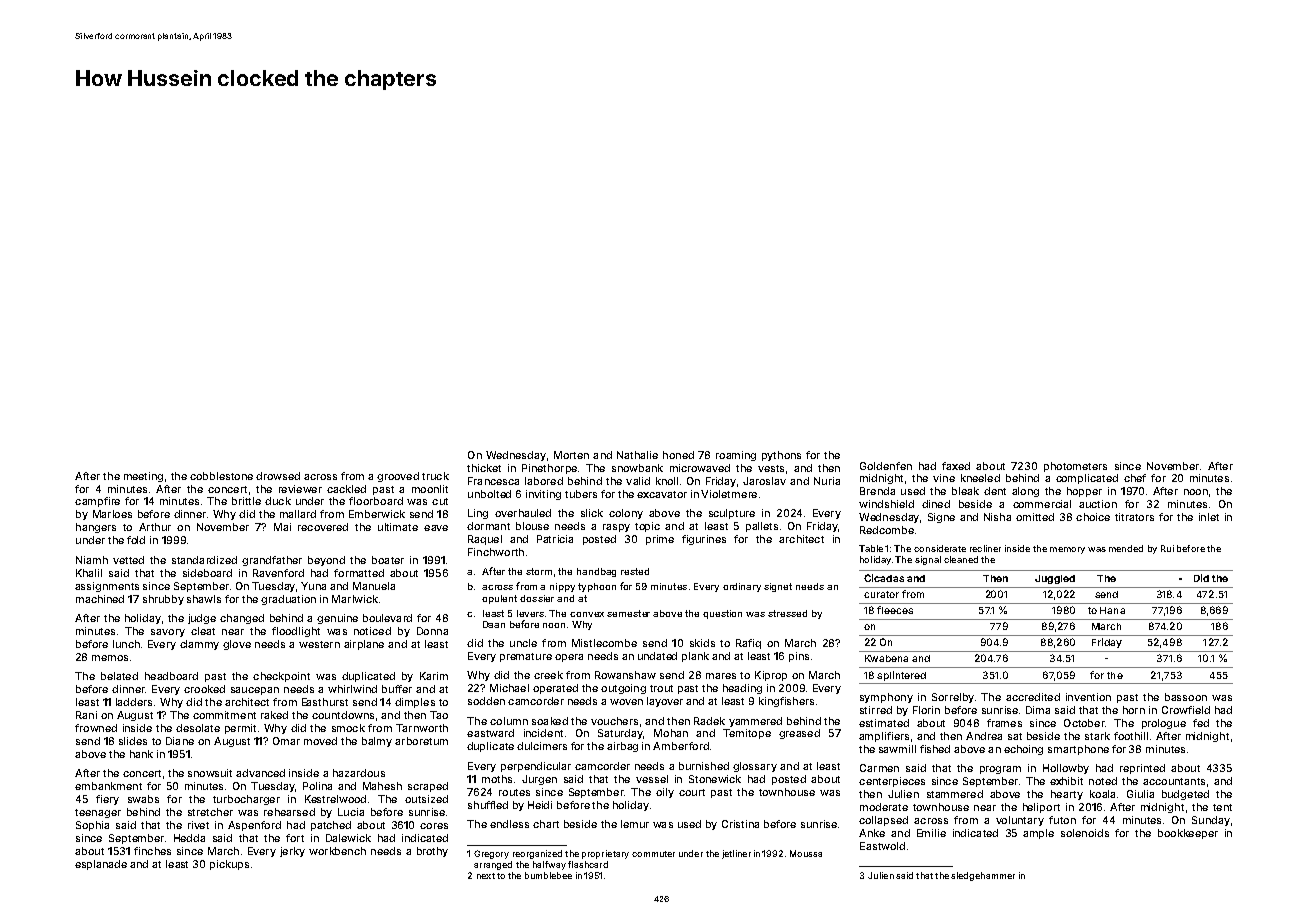 This screenshot has height=924, width=1308. I want to click on photometers, so click(1075, 467).
